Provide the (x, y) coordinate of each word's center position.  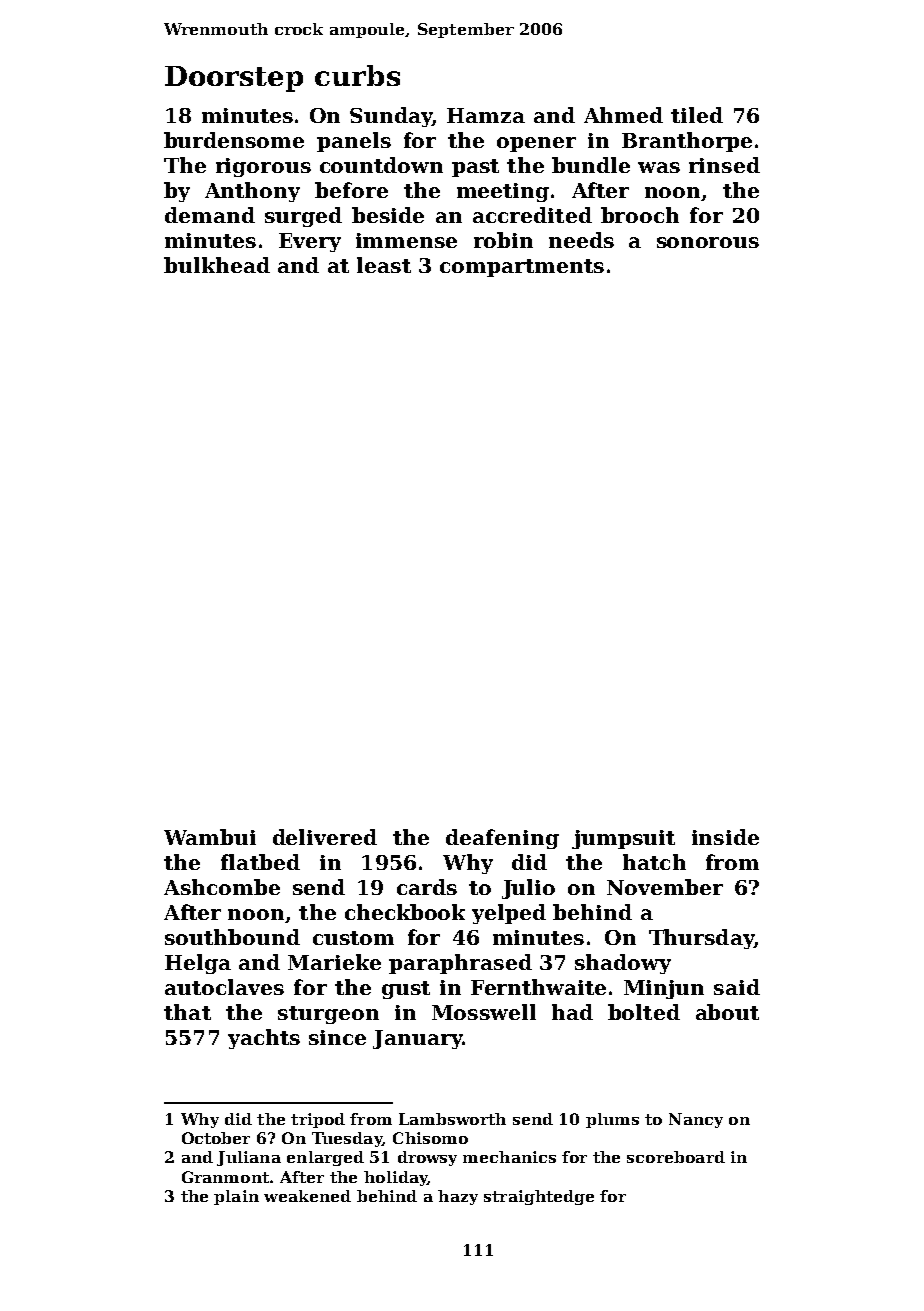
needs (581, 240)
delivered (325, 837)
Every (310, 242)
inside (725, 837)
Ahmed (623, 115)
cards (427, 887)
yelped (509, 914)
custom (353, 938)
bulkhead (217, 265)
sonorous (708, 242)
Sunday (391, 117)
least (384, 265)
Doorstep (234, 79)
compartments (522, 268)
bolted (644, 1012)
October (216, 1138)
